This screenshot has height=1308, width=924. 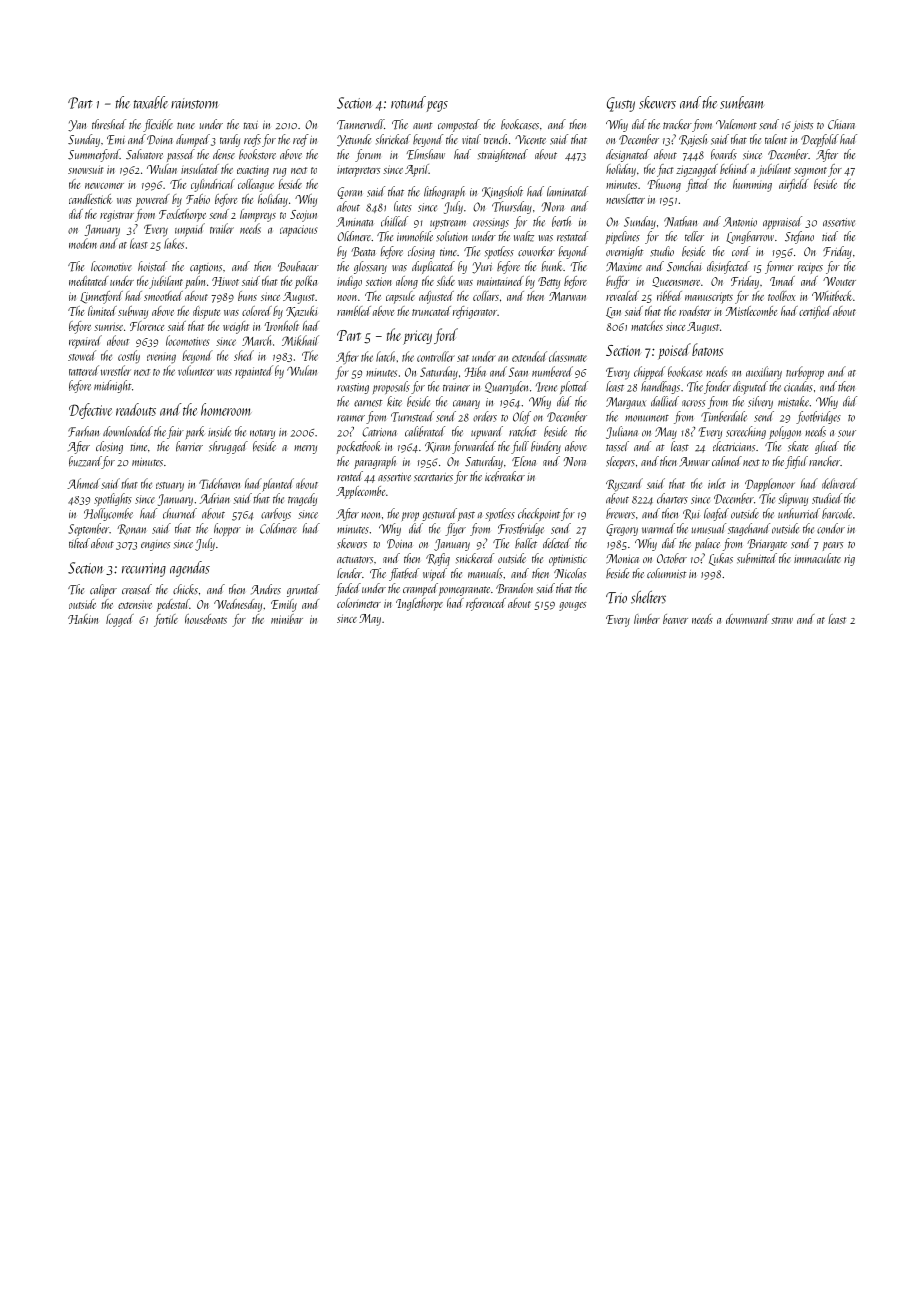 What do you see at coordinates (567, 191) in the screenshot?
I see `laminated` at bounding box center [567, 191].
